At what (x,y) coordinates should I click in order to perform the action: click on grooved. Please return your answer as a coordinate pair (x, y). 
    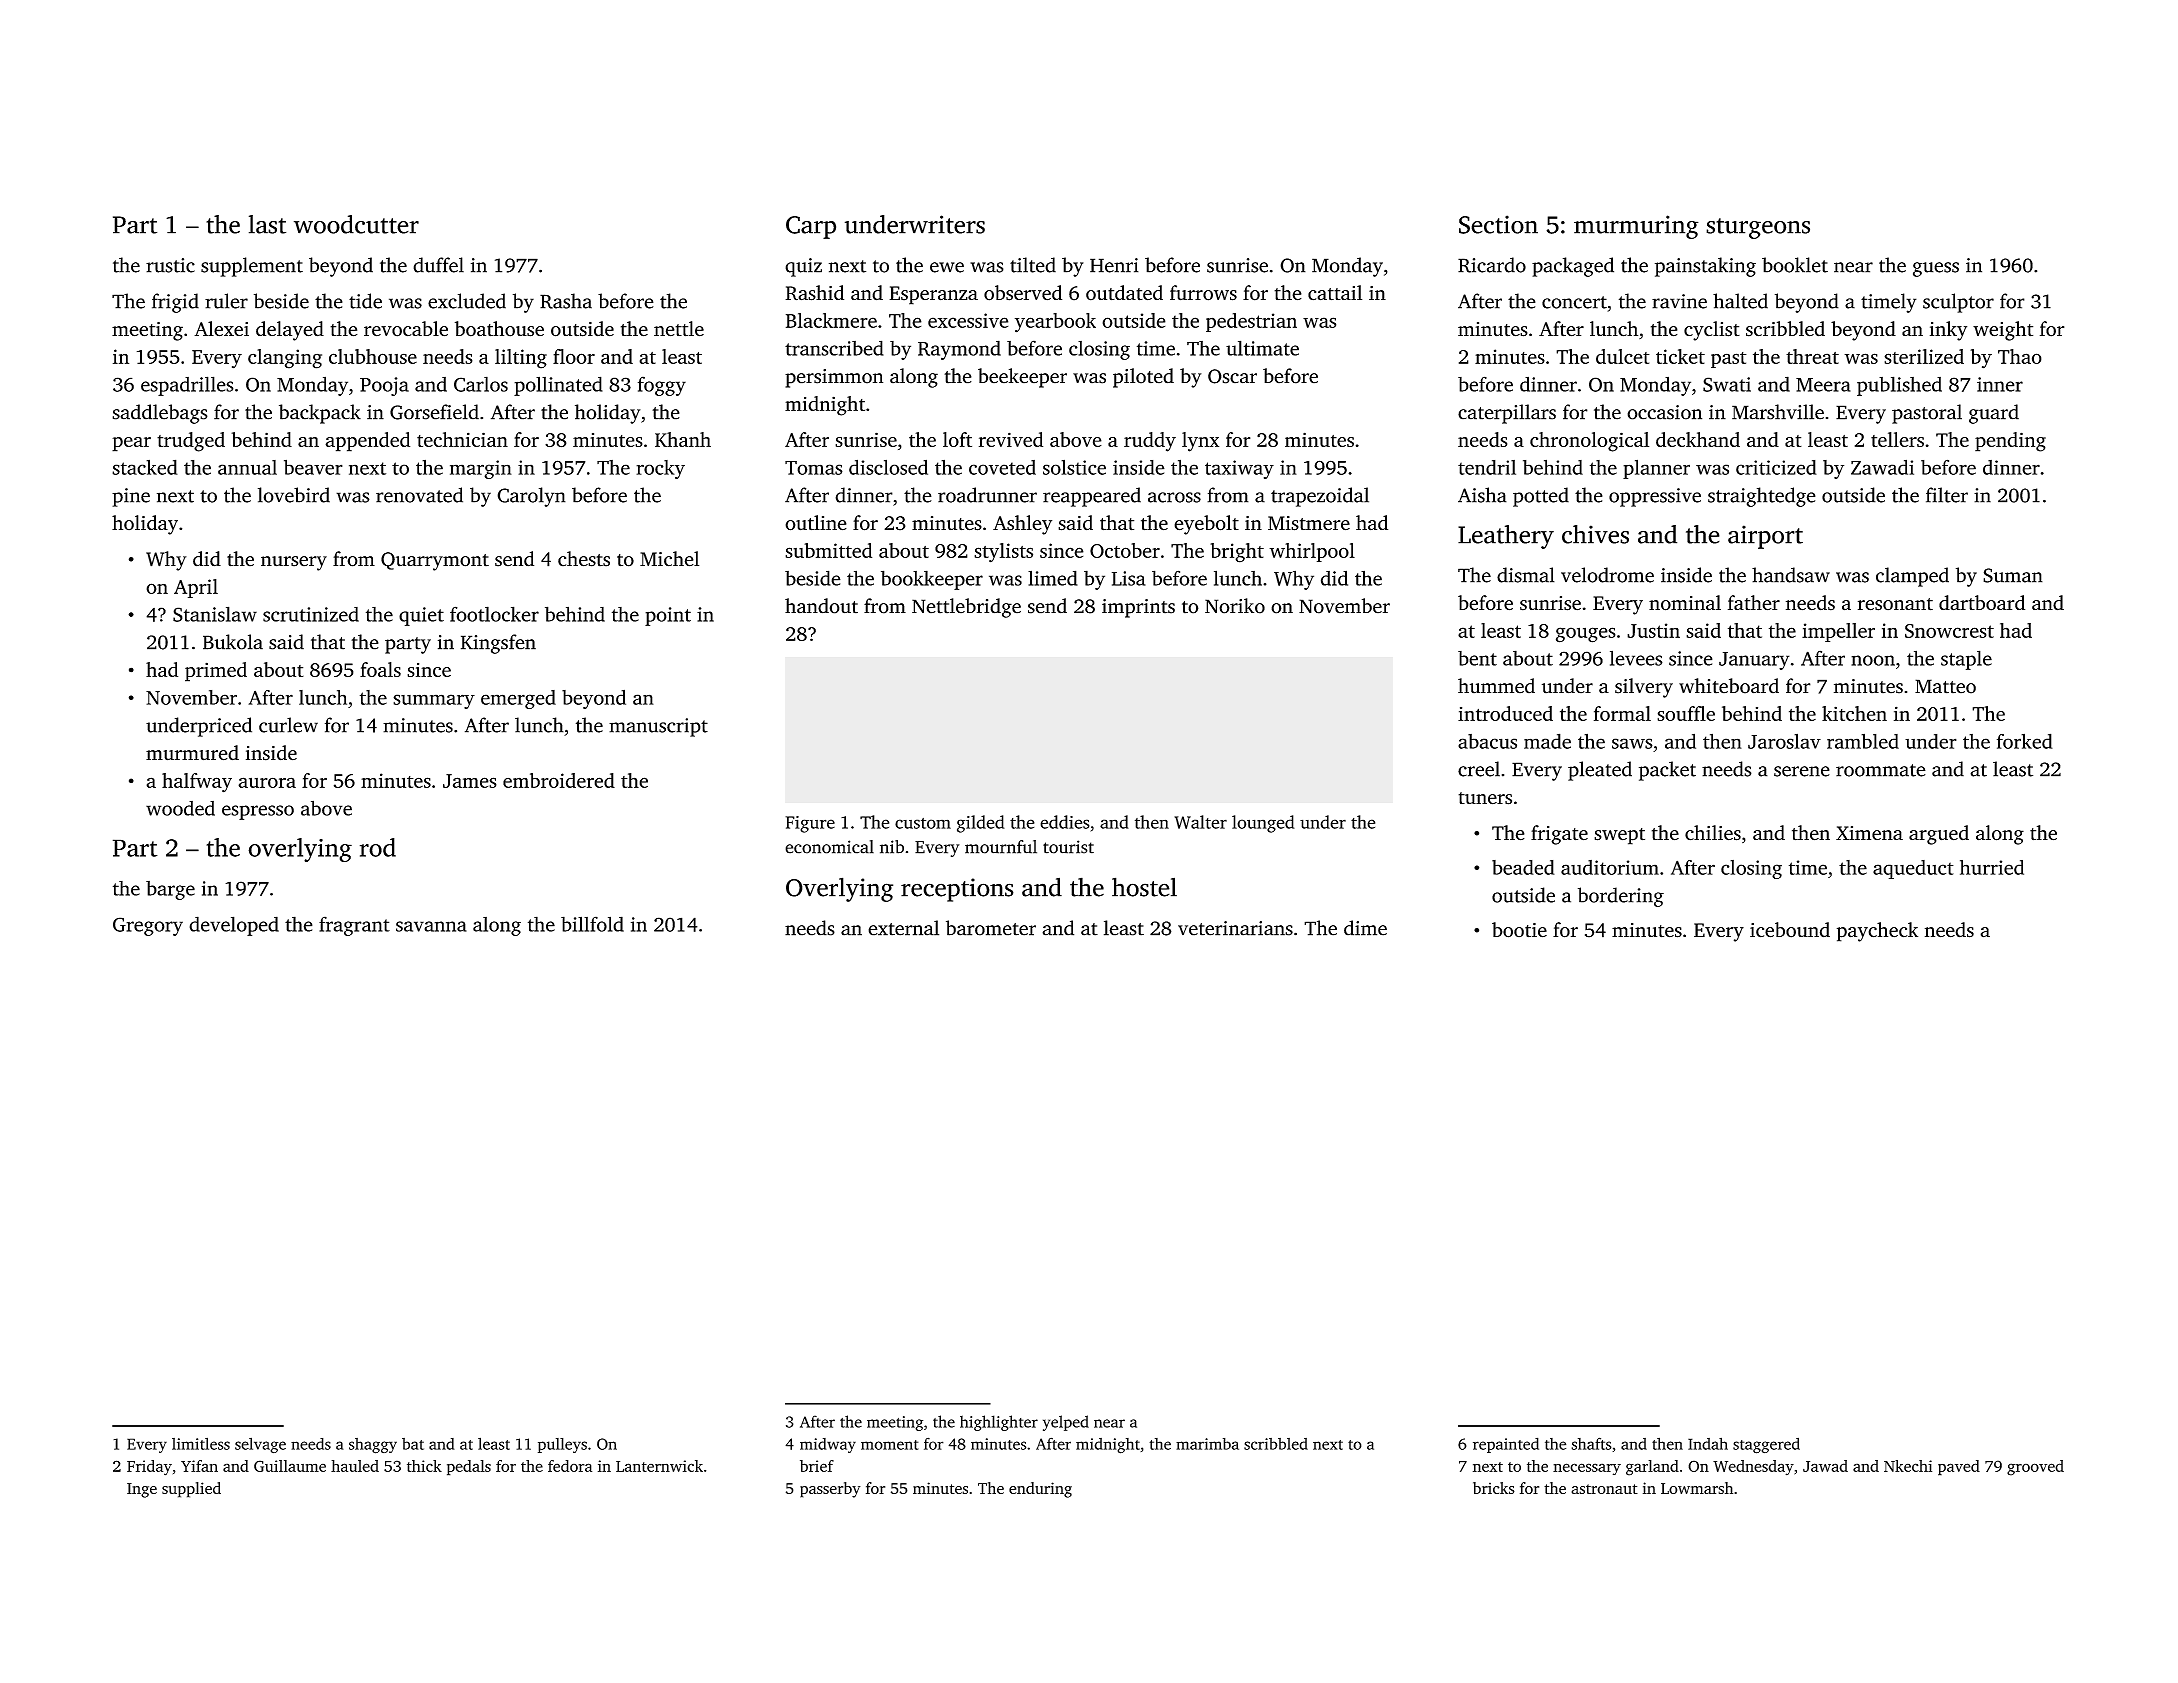
    Looking at the image, I should click on (2035, 1468).
